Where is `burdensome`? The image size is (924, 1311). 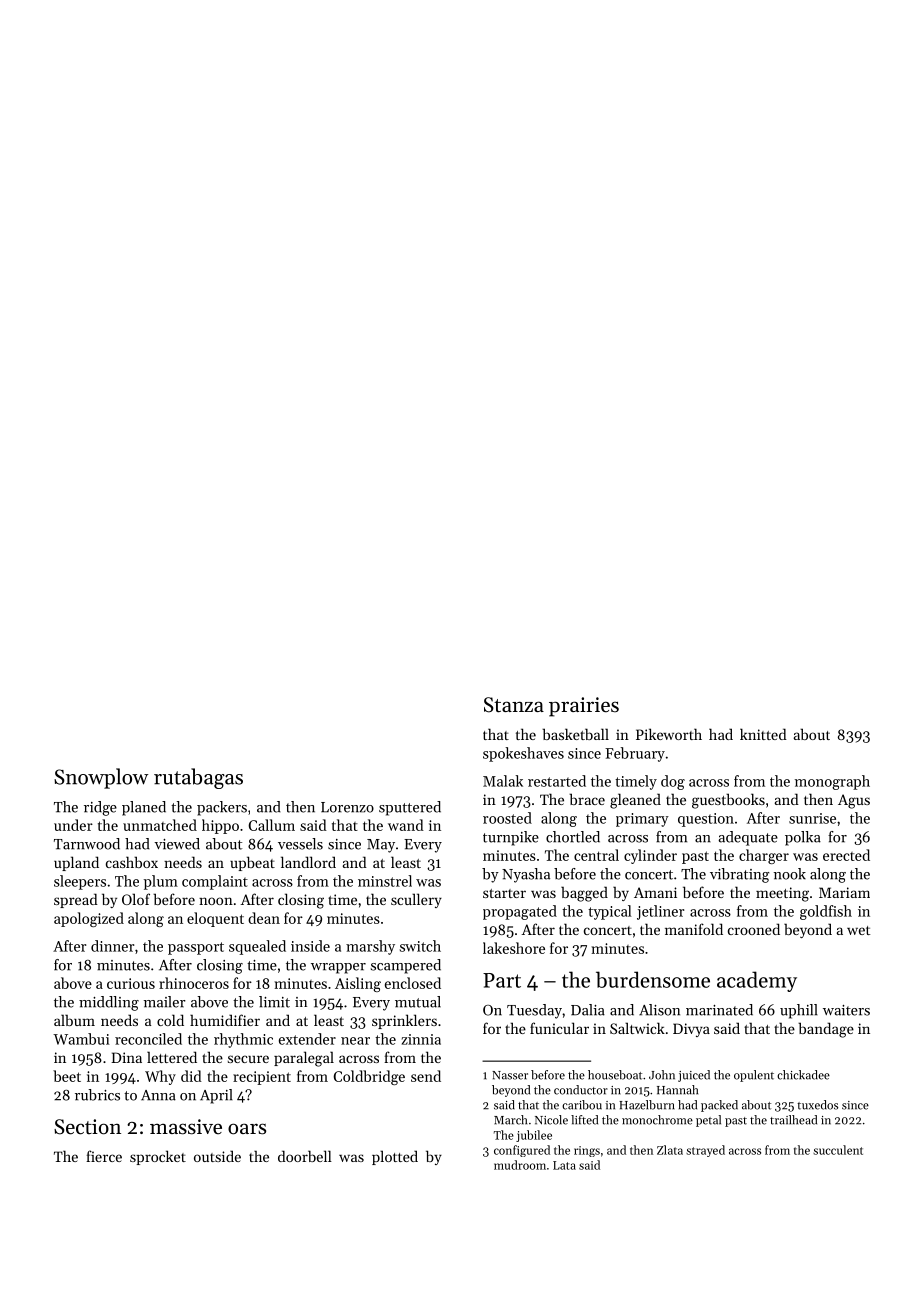
burdensome is located at coordinates (653, 979).
